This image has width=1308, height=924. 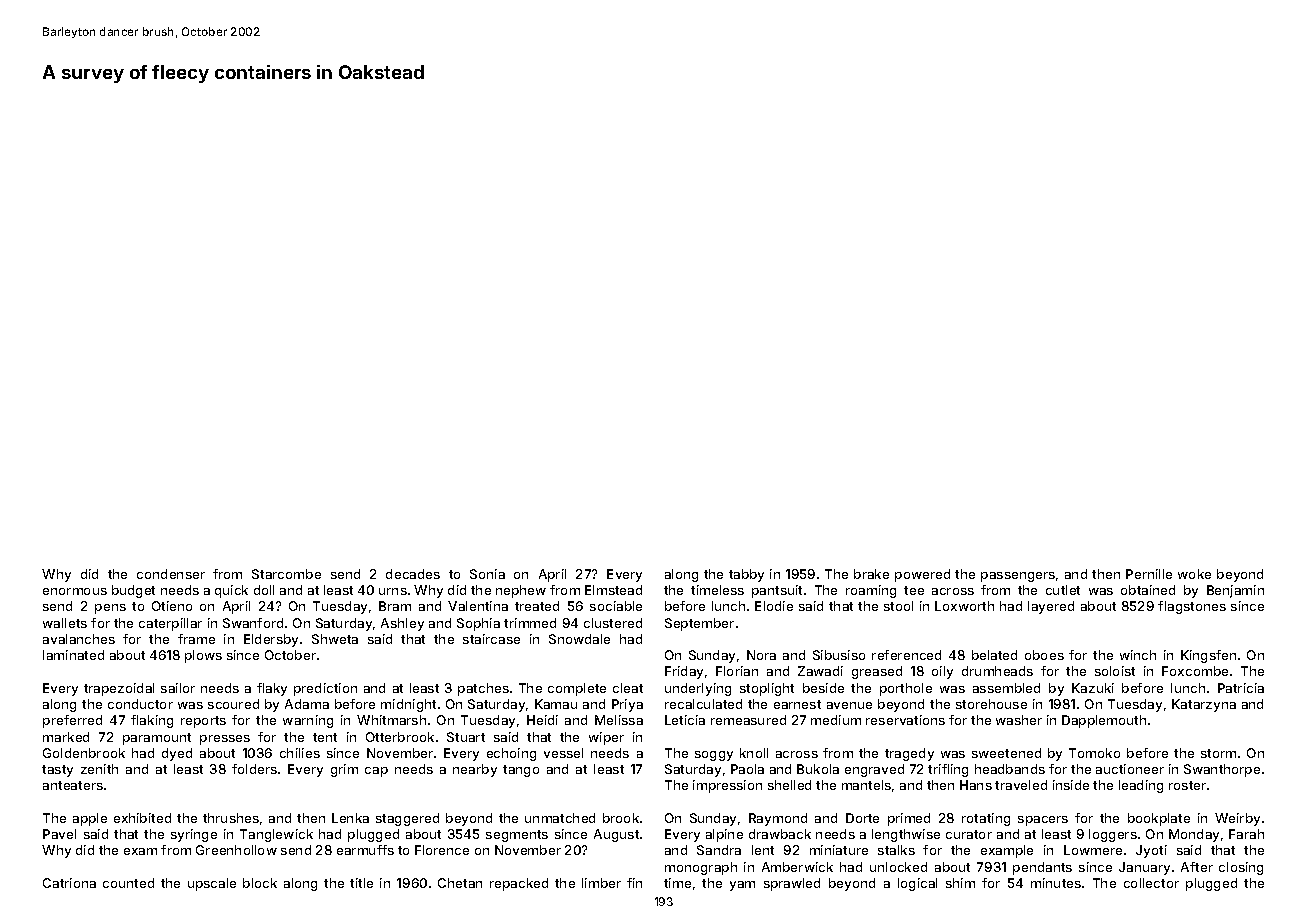 What do you see at coordinates (1151, 883) in the image?
I see `collector` at bounding box center [1151, 883].
